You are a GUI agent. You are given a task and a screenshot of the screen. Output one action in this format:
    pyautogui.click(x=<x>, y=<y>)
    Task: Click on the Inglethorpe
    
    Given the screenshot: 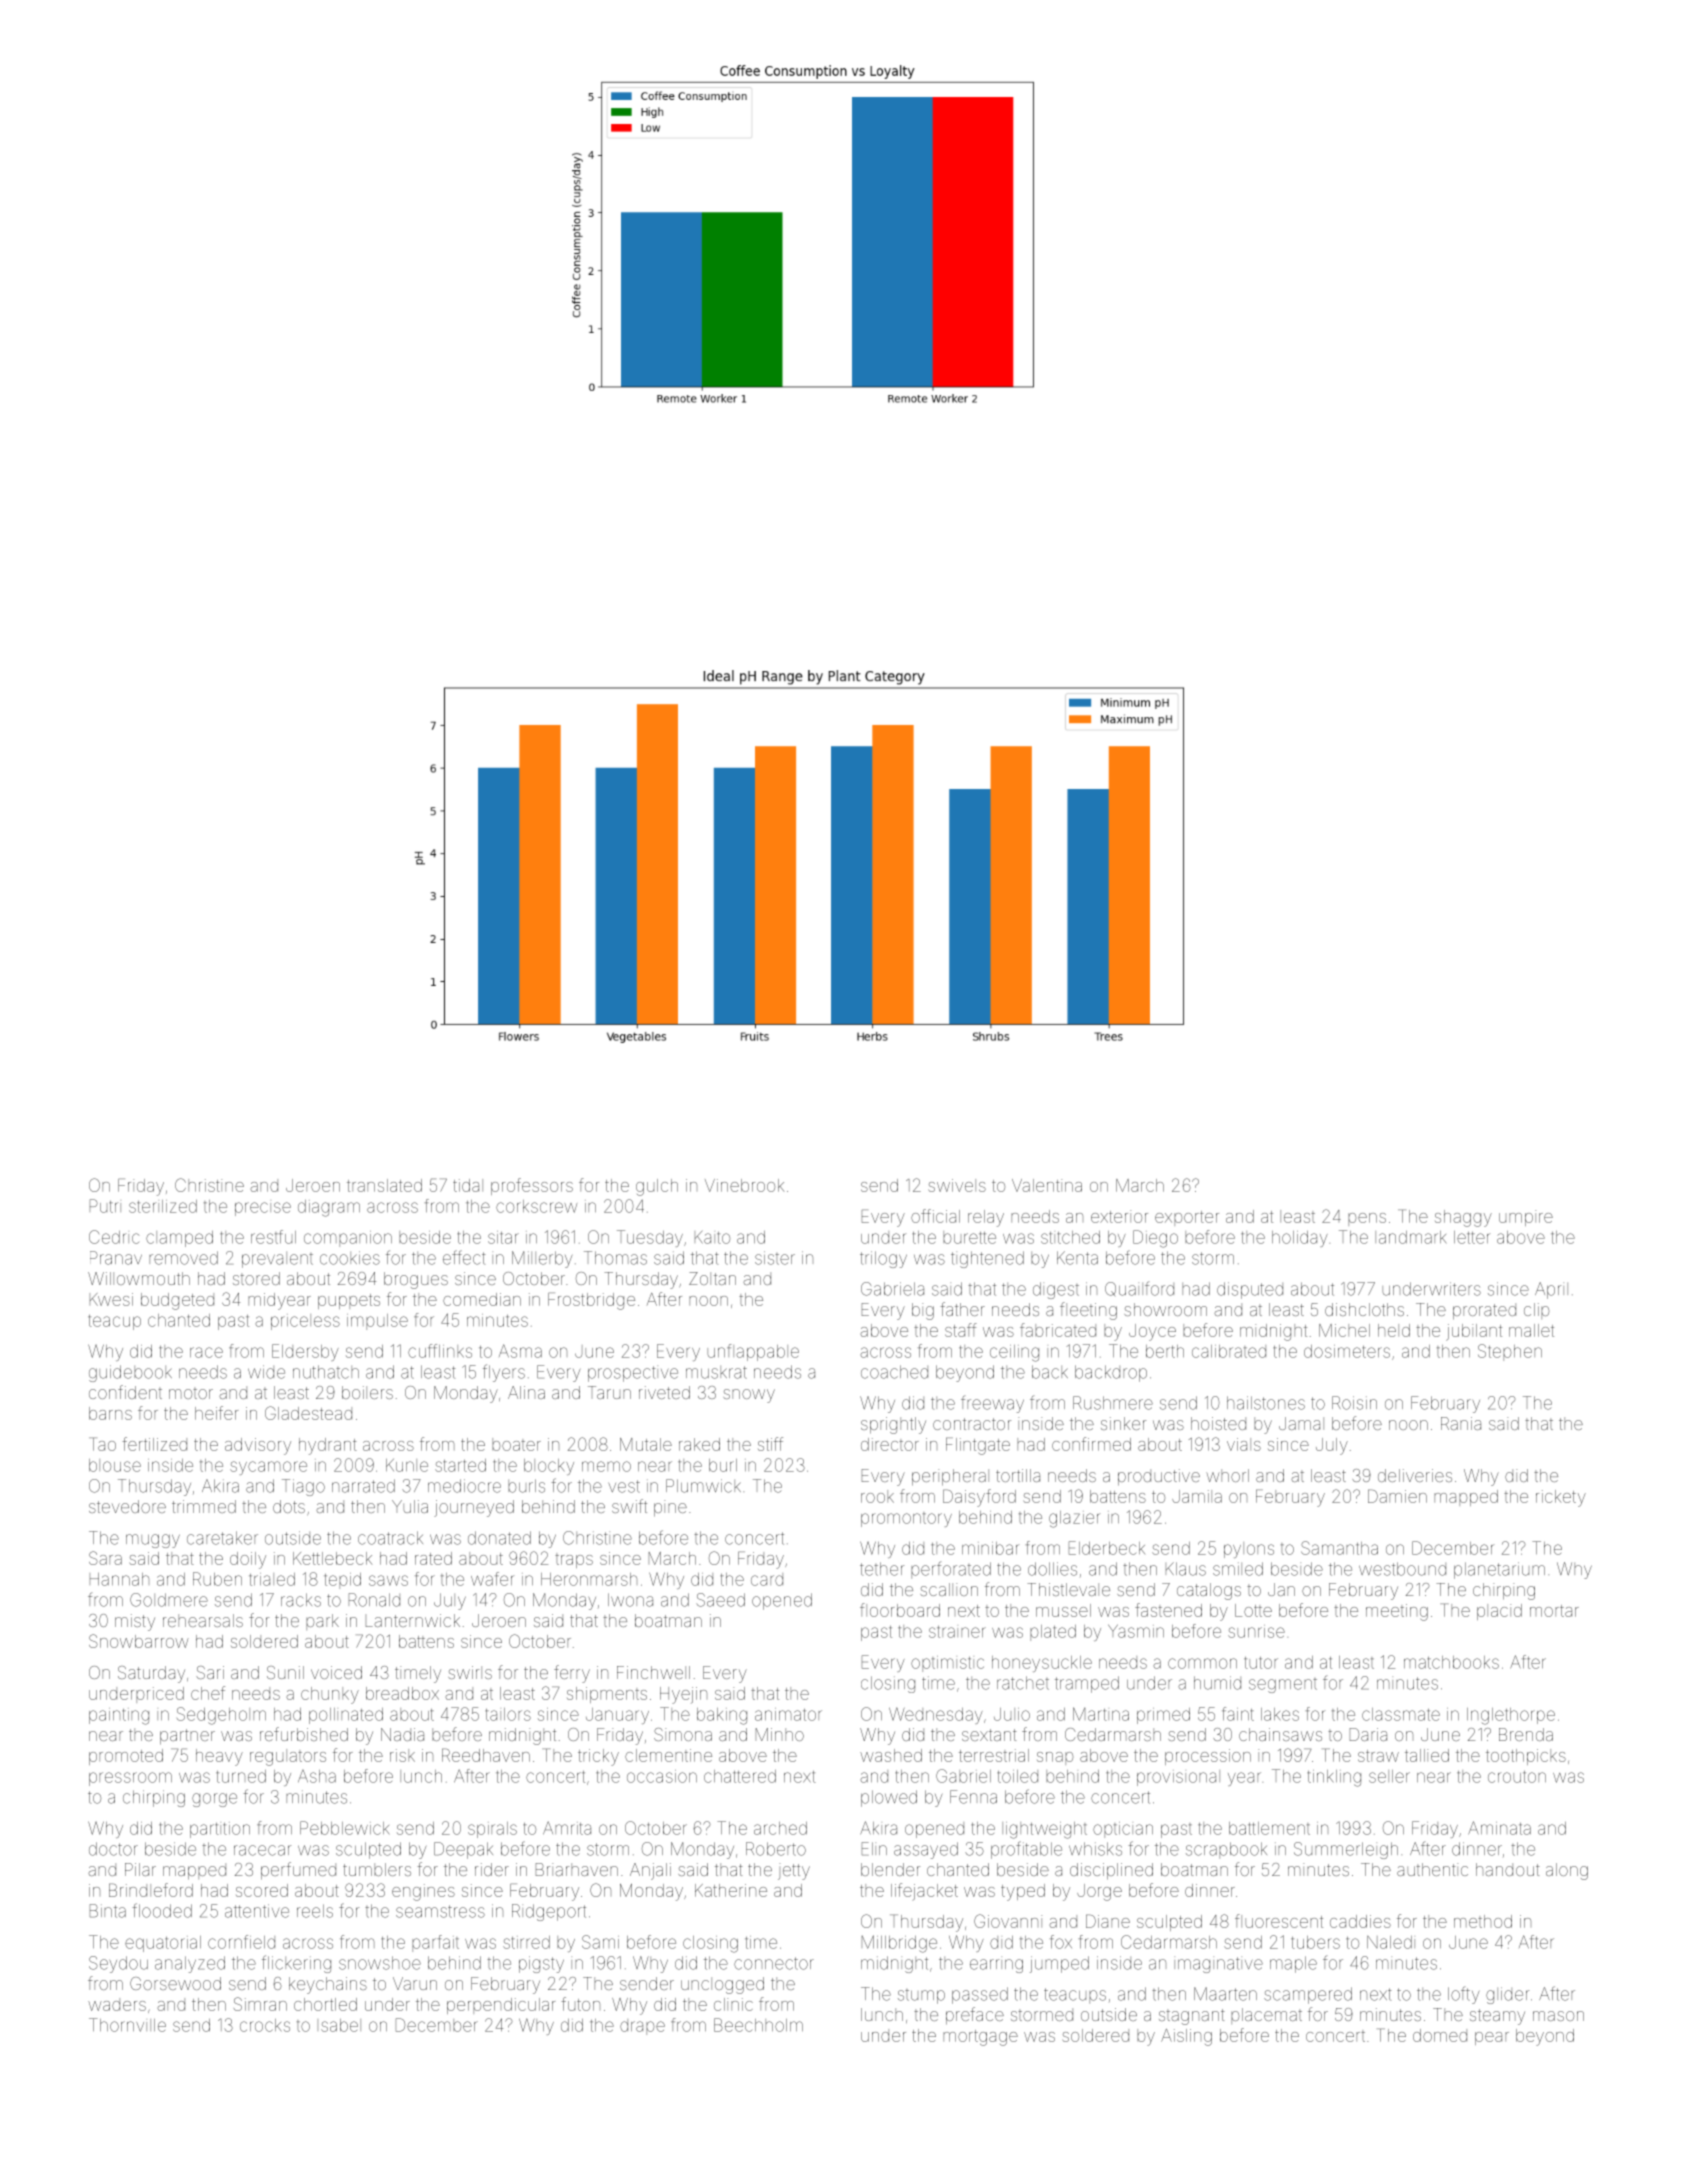 What is the action you would take?
    pyautogui.click(x=1511, y=1716)
